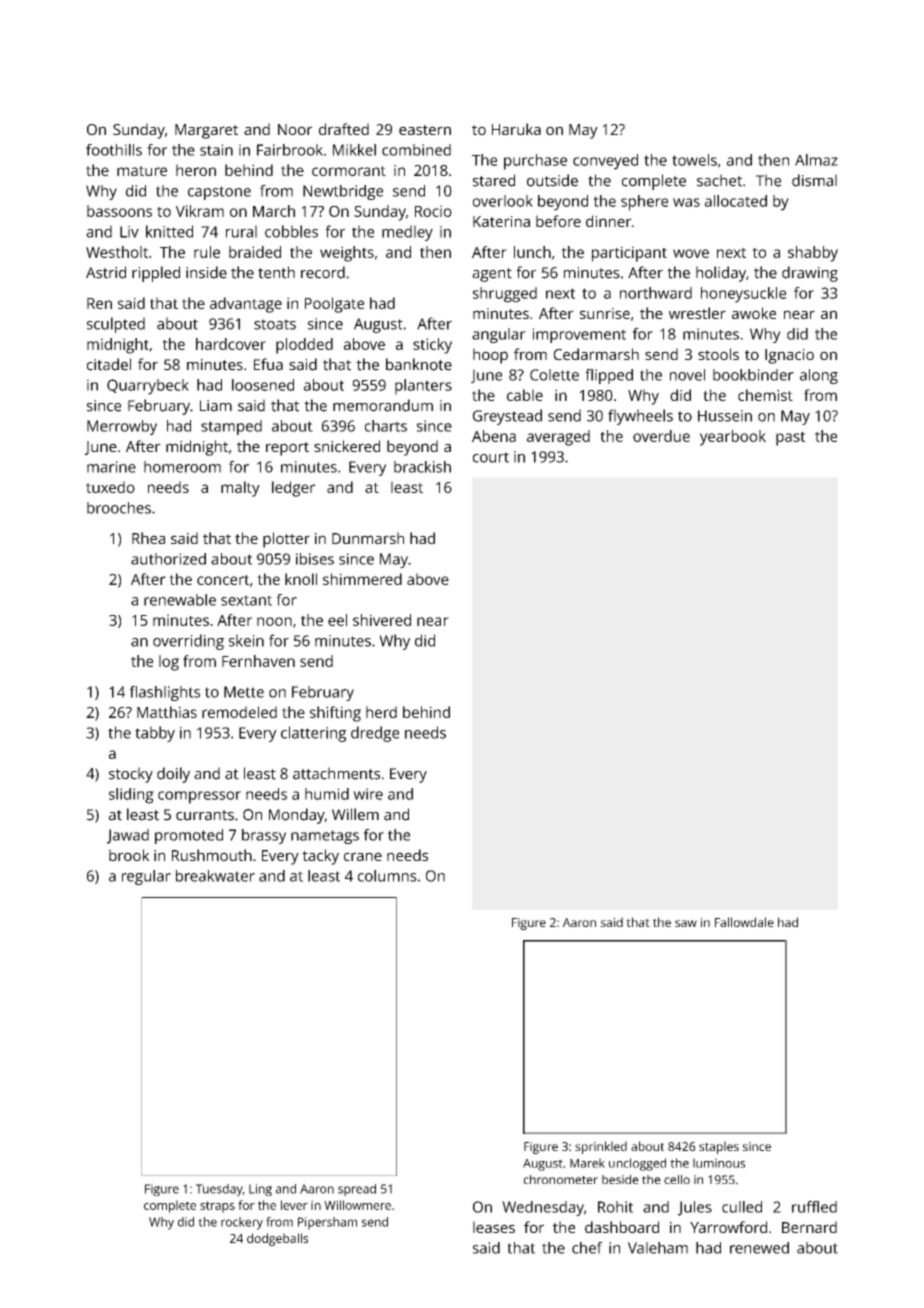  Describe the element at coordinates (744, 922) in the screenshot. I see `Fallowdale` at that location.
